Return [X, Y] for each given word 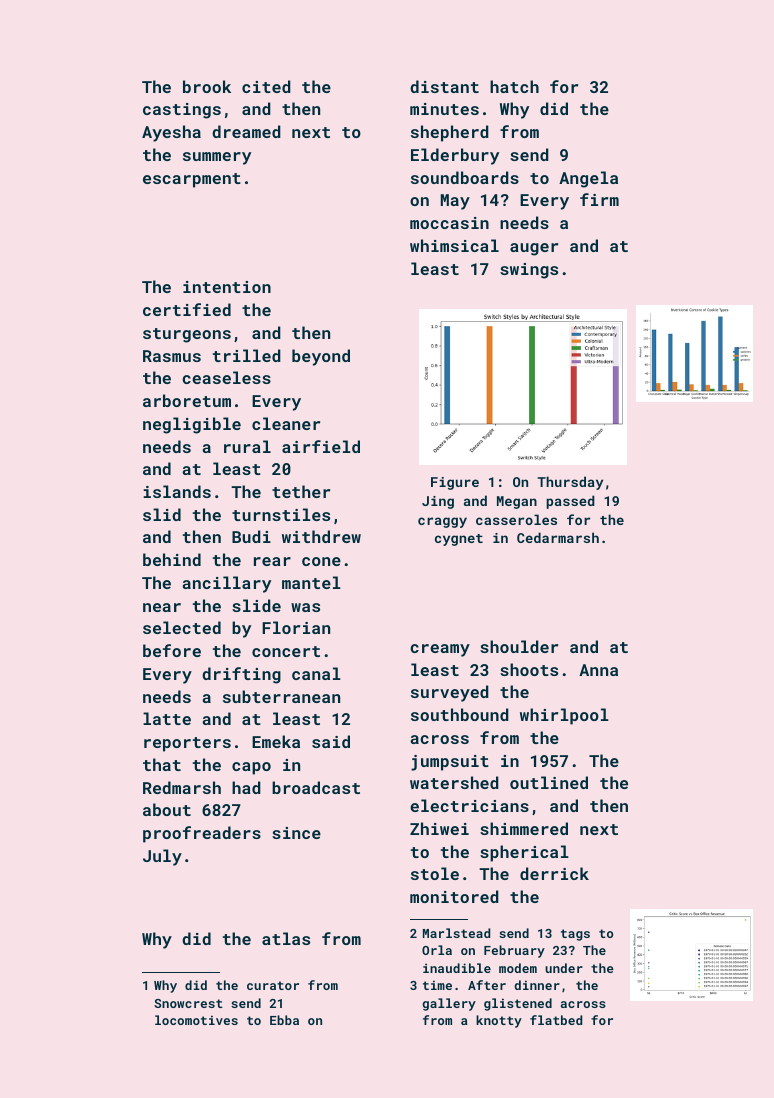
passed [570, 502]
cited [266, 86]
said [331, 741]
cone [321, 561]
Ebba [284, 1020]
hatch [514, 86]
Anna [598, 670]
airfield [321, 446]
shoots [529, 669]
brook [207, 86]
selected [182, 627]
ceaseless [226, 377]
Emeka [276, 741]
